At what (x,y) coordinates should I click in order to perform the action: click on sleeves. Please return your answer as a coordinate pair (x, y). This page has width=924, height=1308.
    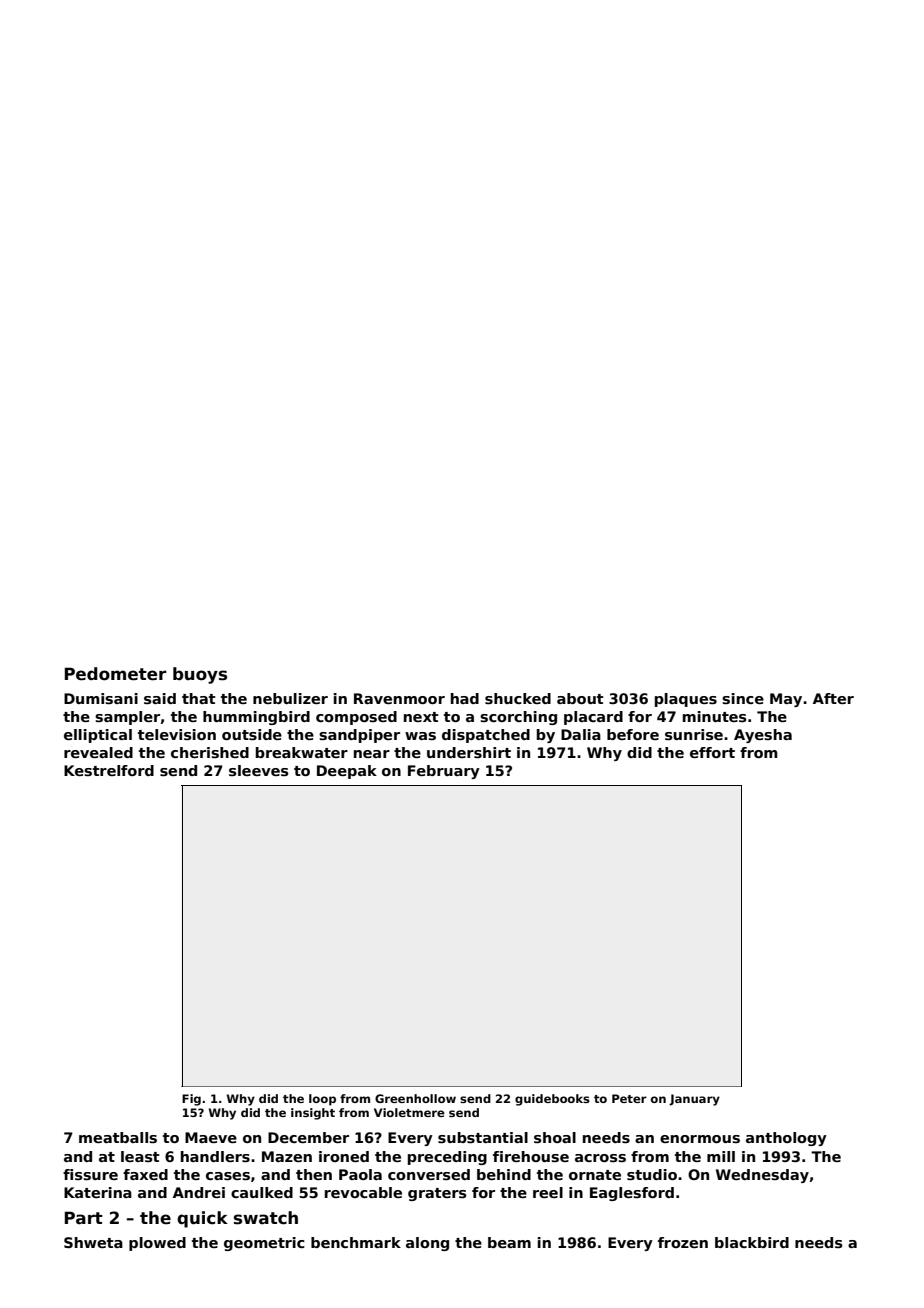
    Looking at the image, I should click on (259, 770).
